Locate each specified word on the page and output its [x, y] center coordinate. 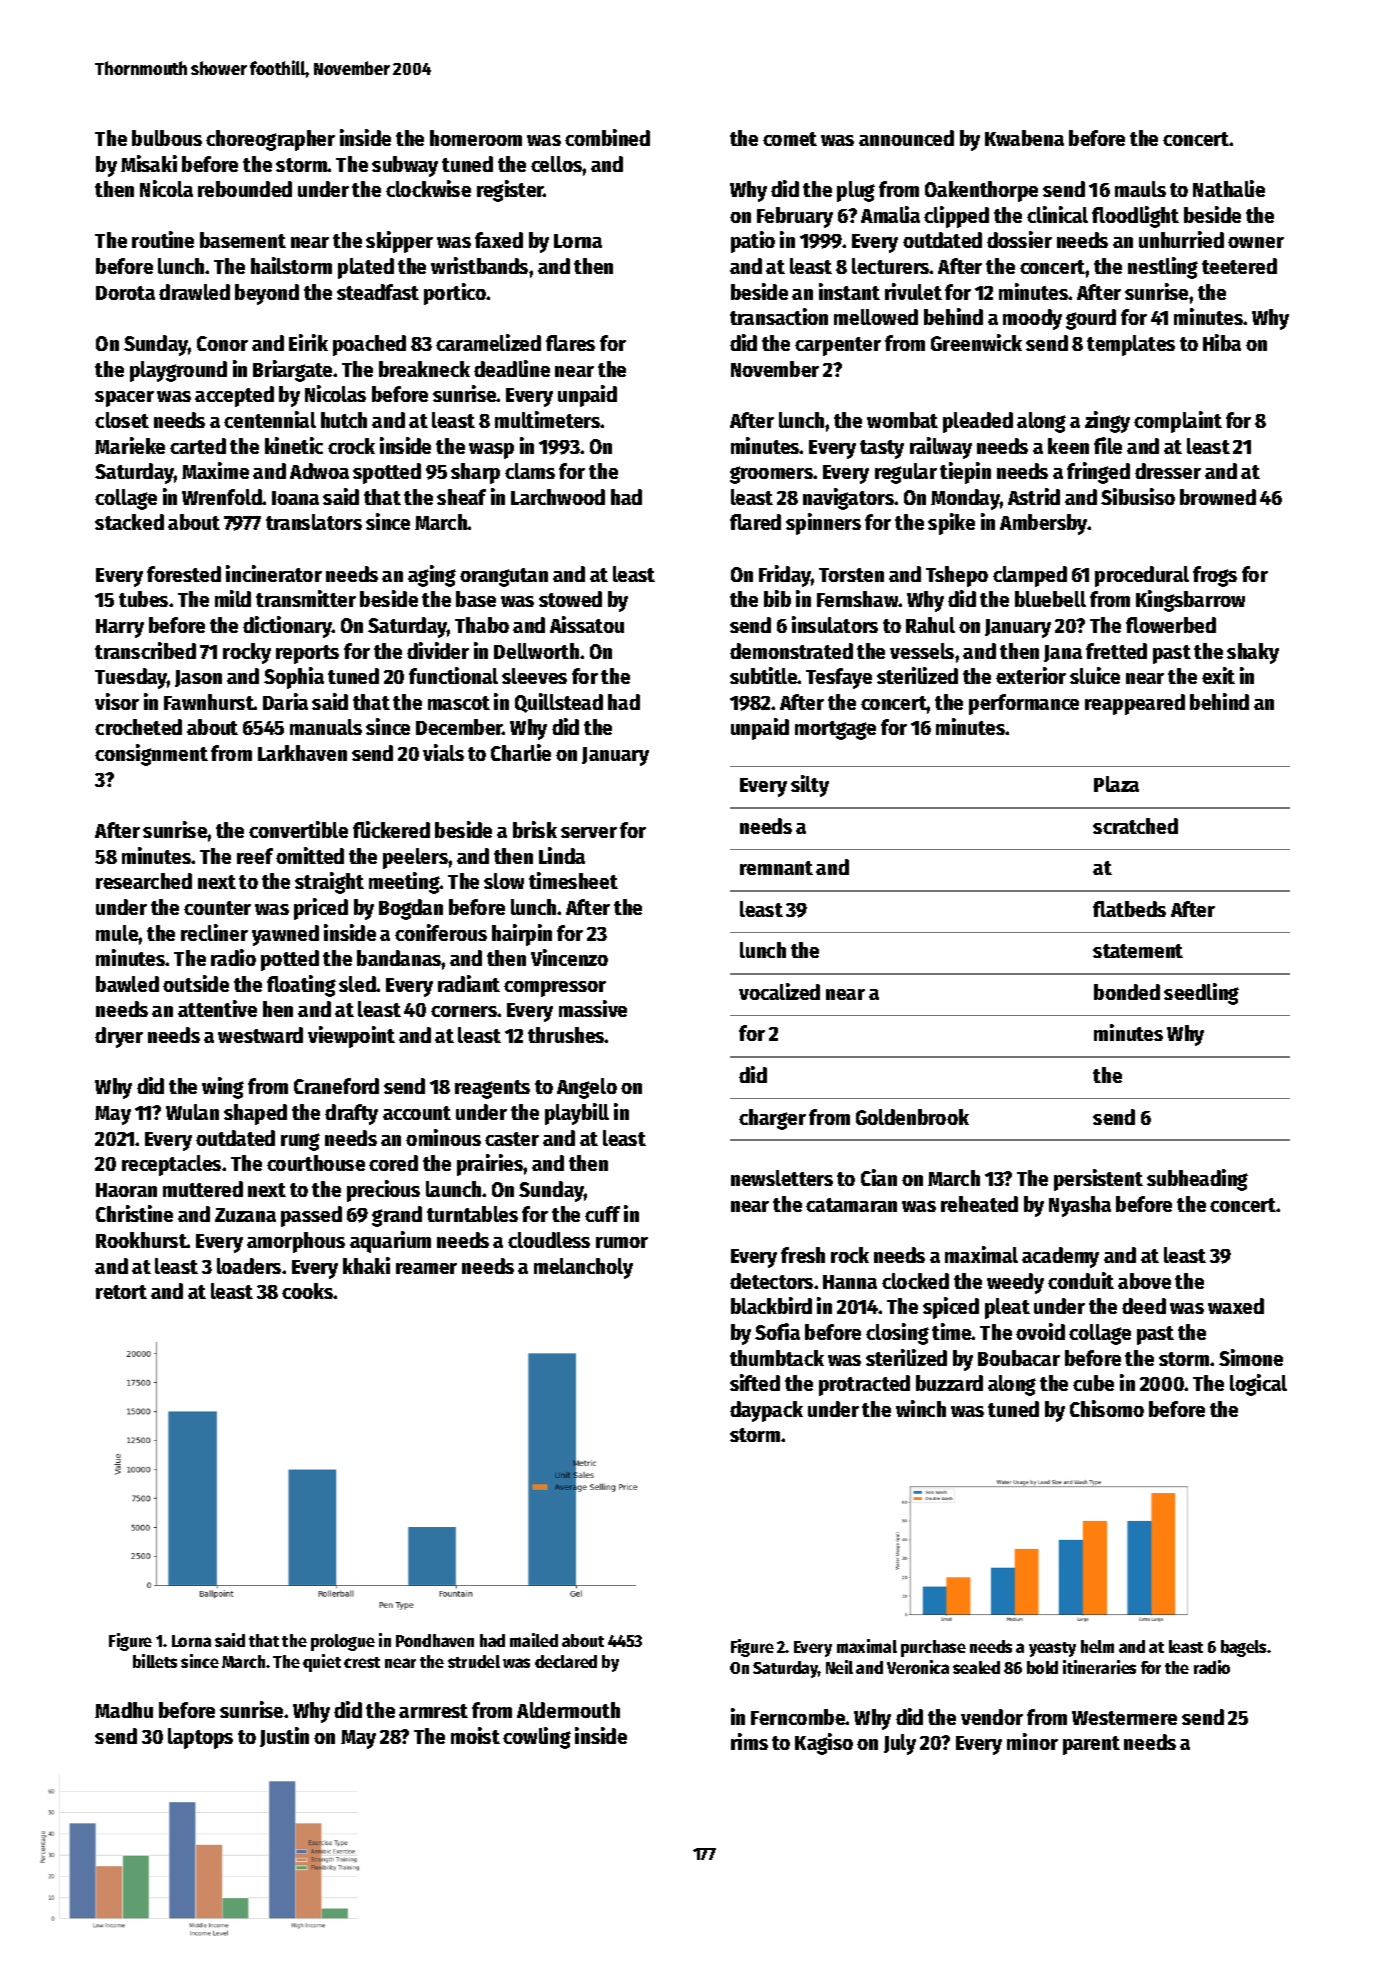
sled [357, 984]
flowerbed [1171, 625]
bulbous [167, 138]
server [589, 832]
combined [607, 137]
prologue [343, 1642]
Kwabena [1024, 138]
